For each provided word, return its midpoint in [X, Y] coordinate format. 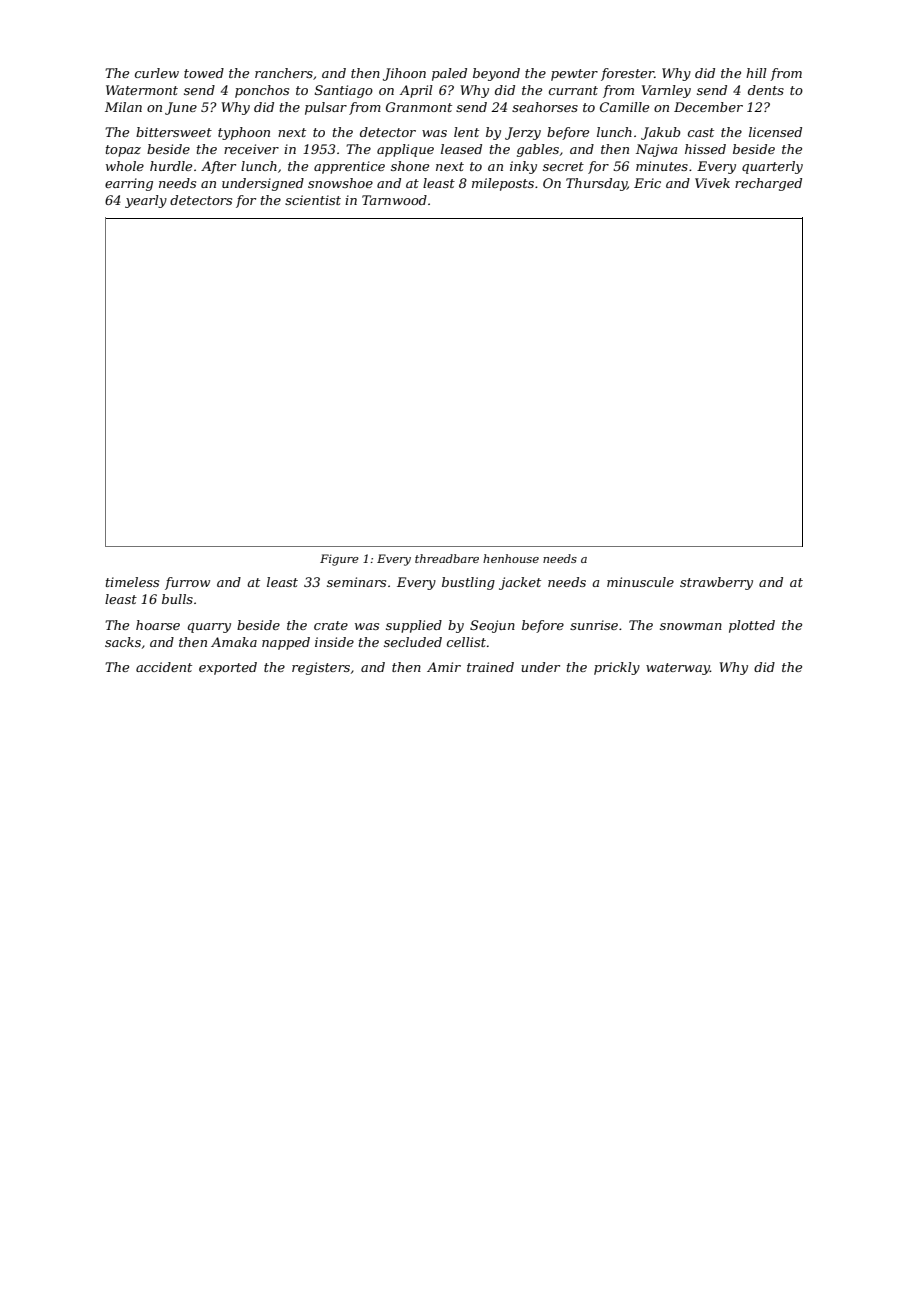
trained [490, 667]
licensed [775, 132]
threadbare [447, 558]
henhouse [511, 558]
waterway [678, 669]
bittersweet [174, 132]
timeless [132, 582]
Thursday [596, 184]
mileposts [503, 184]
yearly [146, 201]
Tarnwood [394, 200]
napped [286, 643]
